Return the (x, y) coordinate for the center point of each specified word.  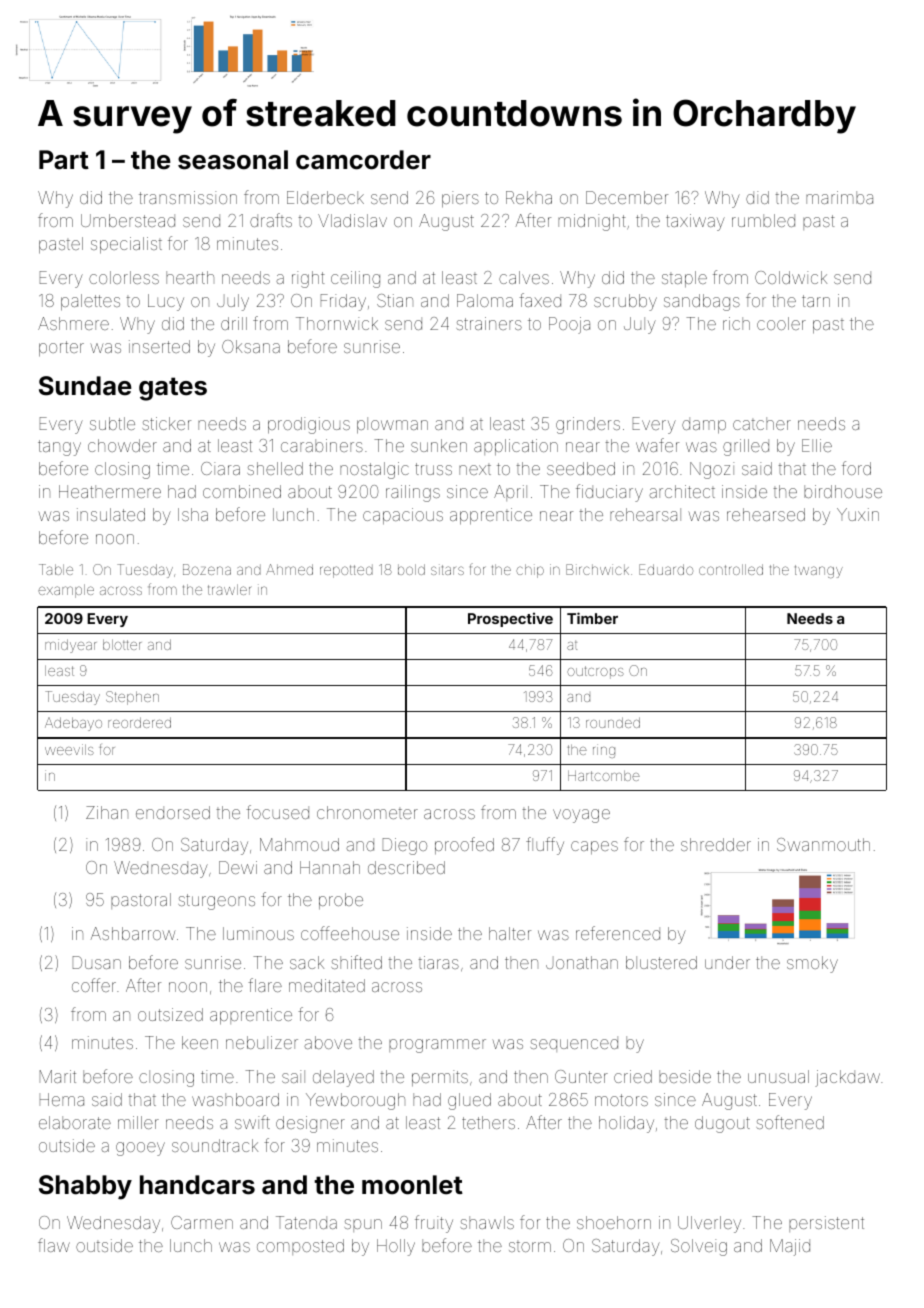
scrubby (625, 302)
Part (64, 160)
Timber (592, 618)
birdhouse (843, 491)
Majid (790, 1247)
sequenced (574, 1044)
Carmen (202, 1222)
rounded (613, 722)
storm (530, 1247)
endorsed (173, 812)
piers (460, 199)
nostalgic (374, 470)
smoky (812, 964)
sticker (166, 423)
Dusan (97, 962)
